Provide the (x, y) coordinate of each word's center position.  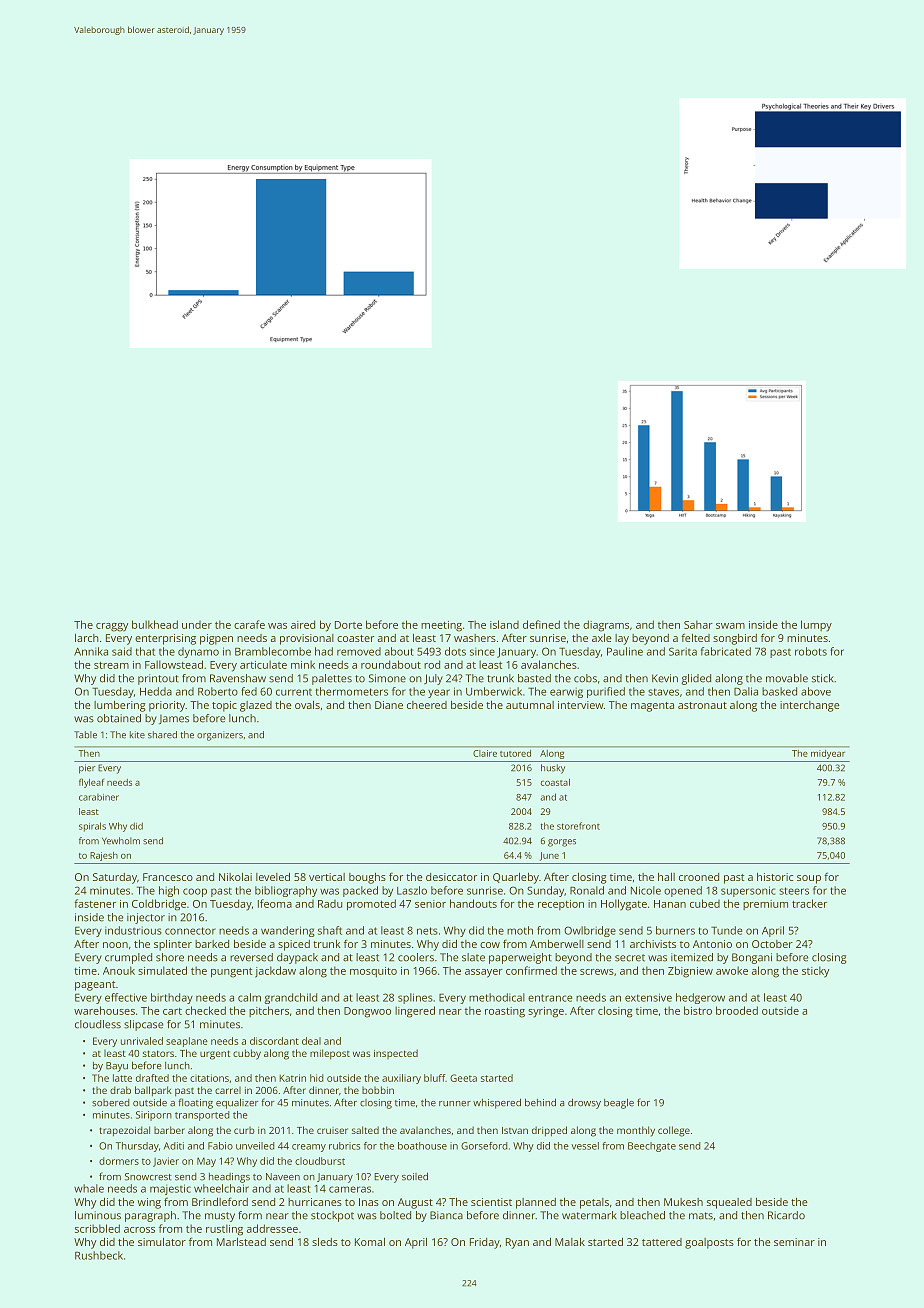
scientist (491, 1202)
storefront (578, 826)
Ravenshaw (238, 678)
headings (229, 1178)
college (674, 1131)
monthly (636, 1131)
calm (249, 997)
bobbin (378, 1090)
